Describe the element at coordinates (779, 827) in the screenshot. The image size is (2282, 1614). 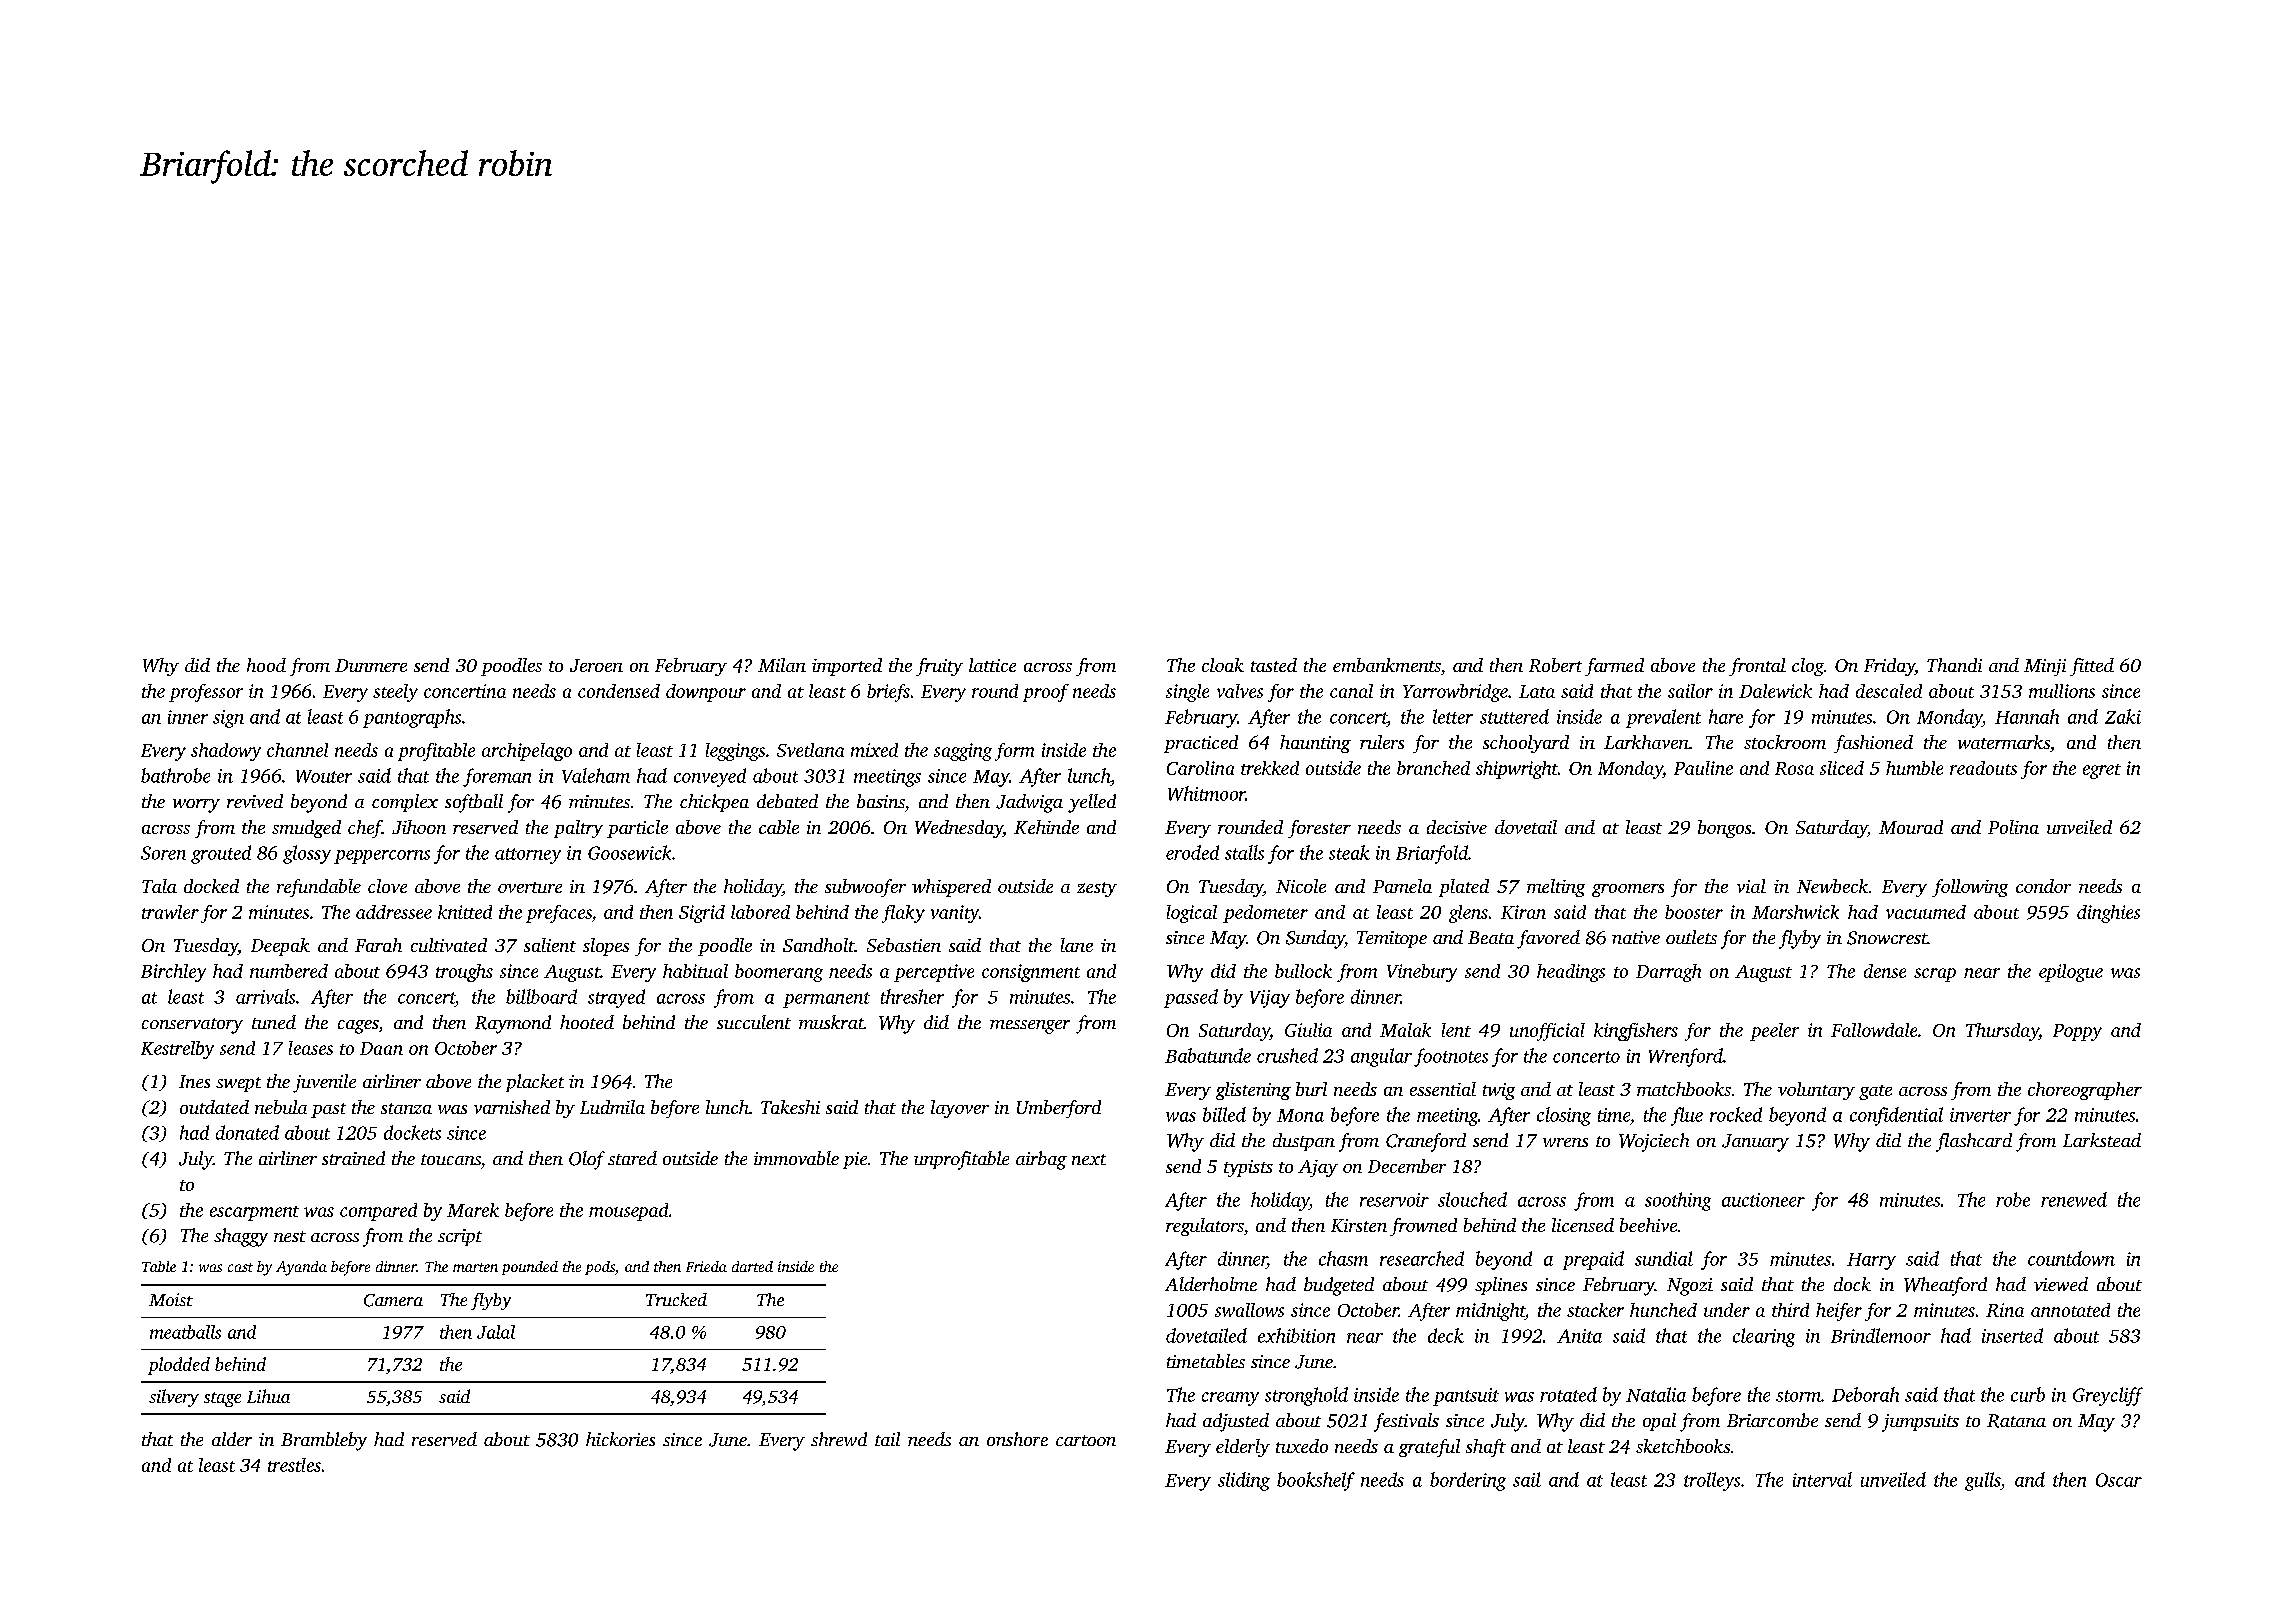
I see `cable` at that location.
